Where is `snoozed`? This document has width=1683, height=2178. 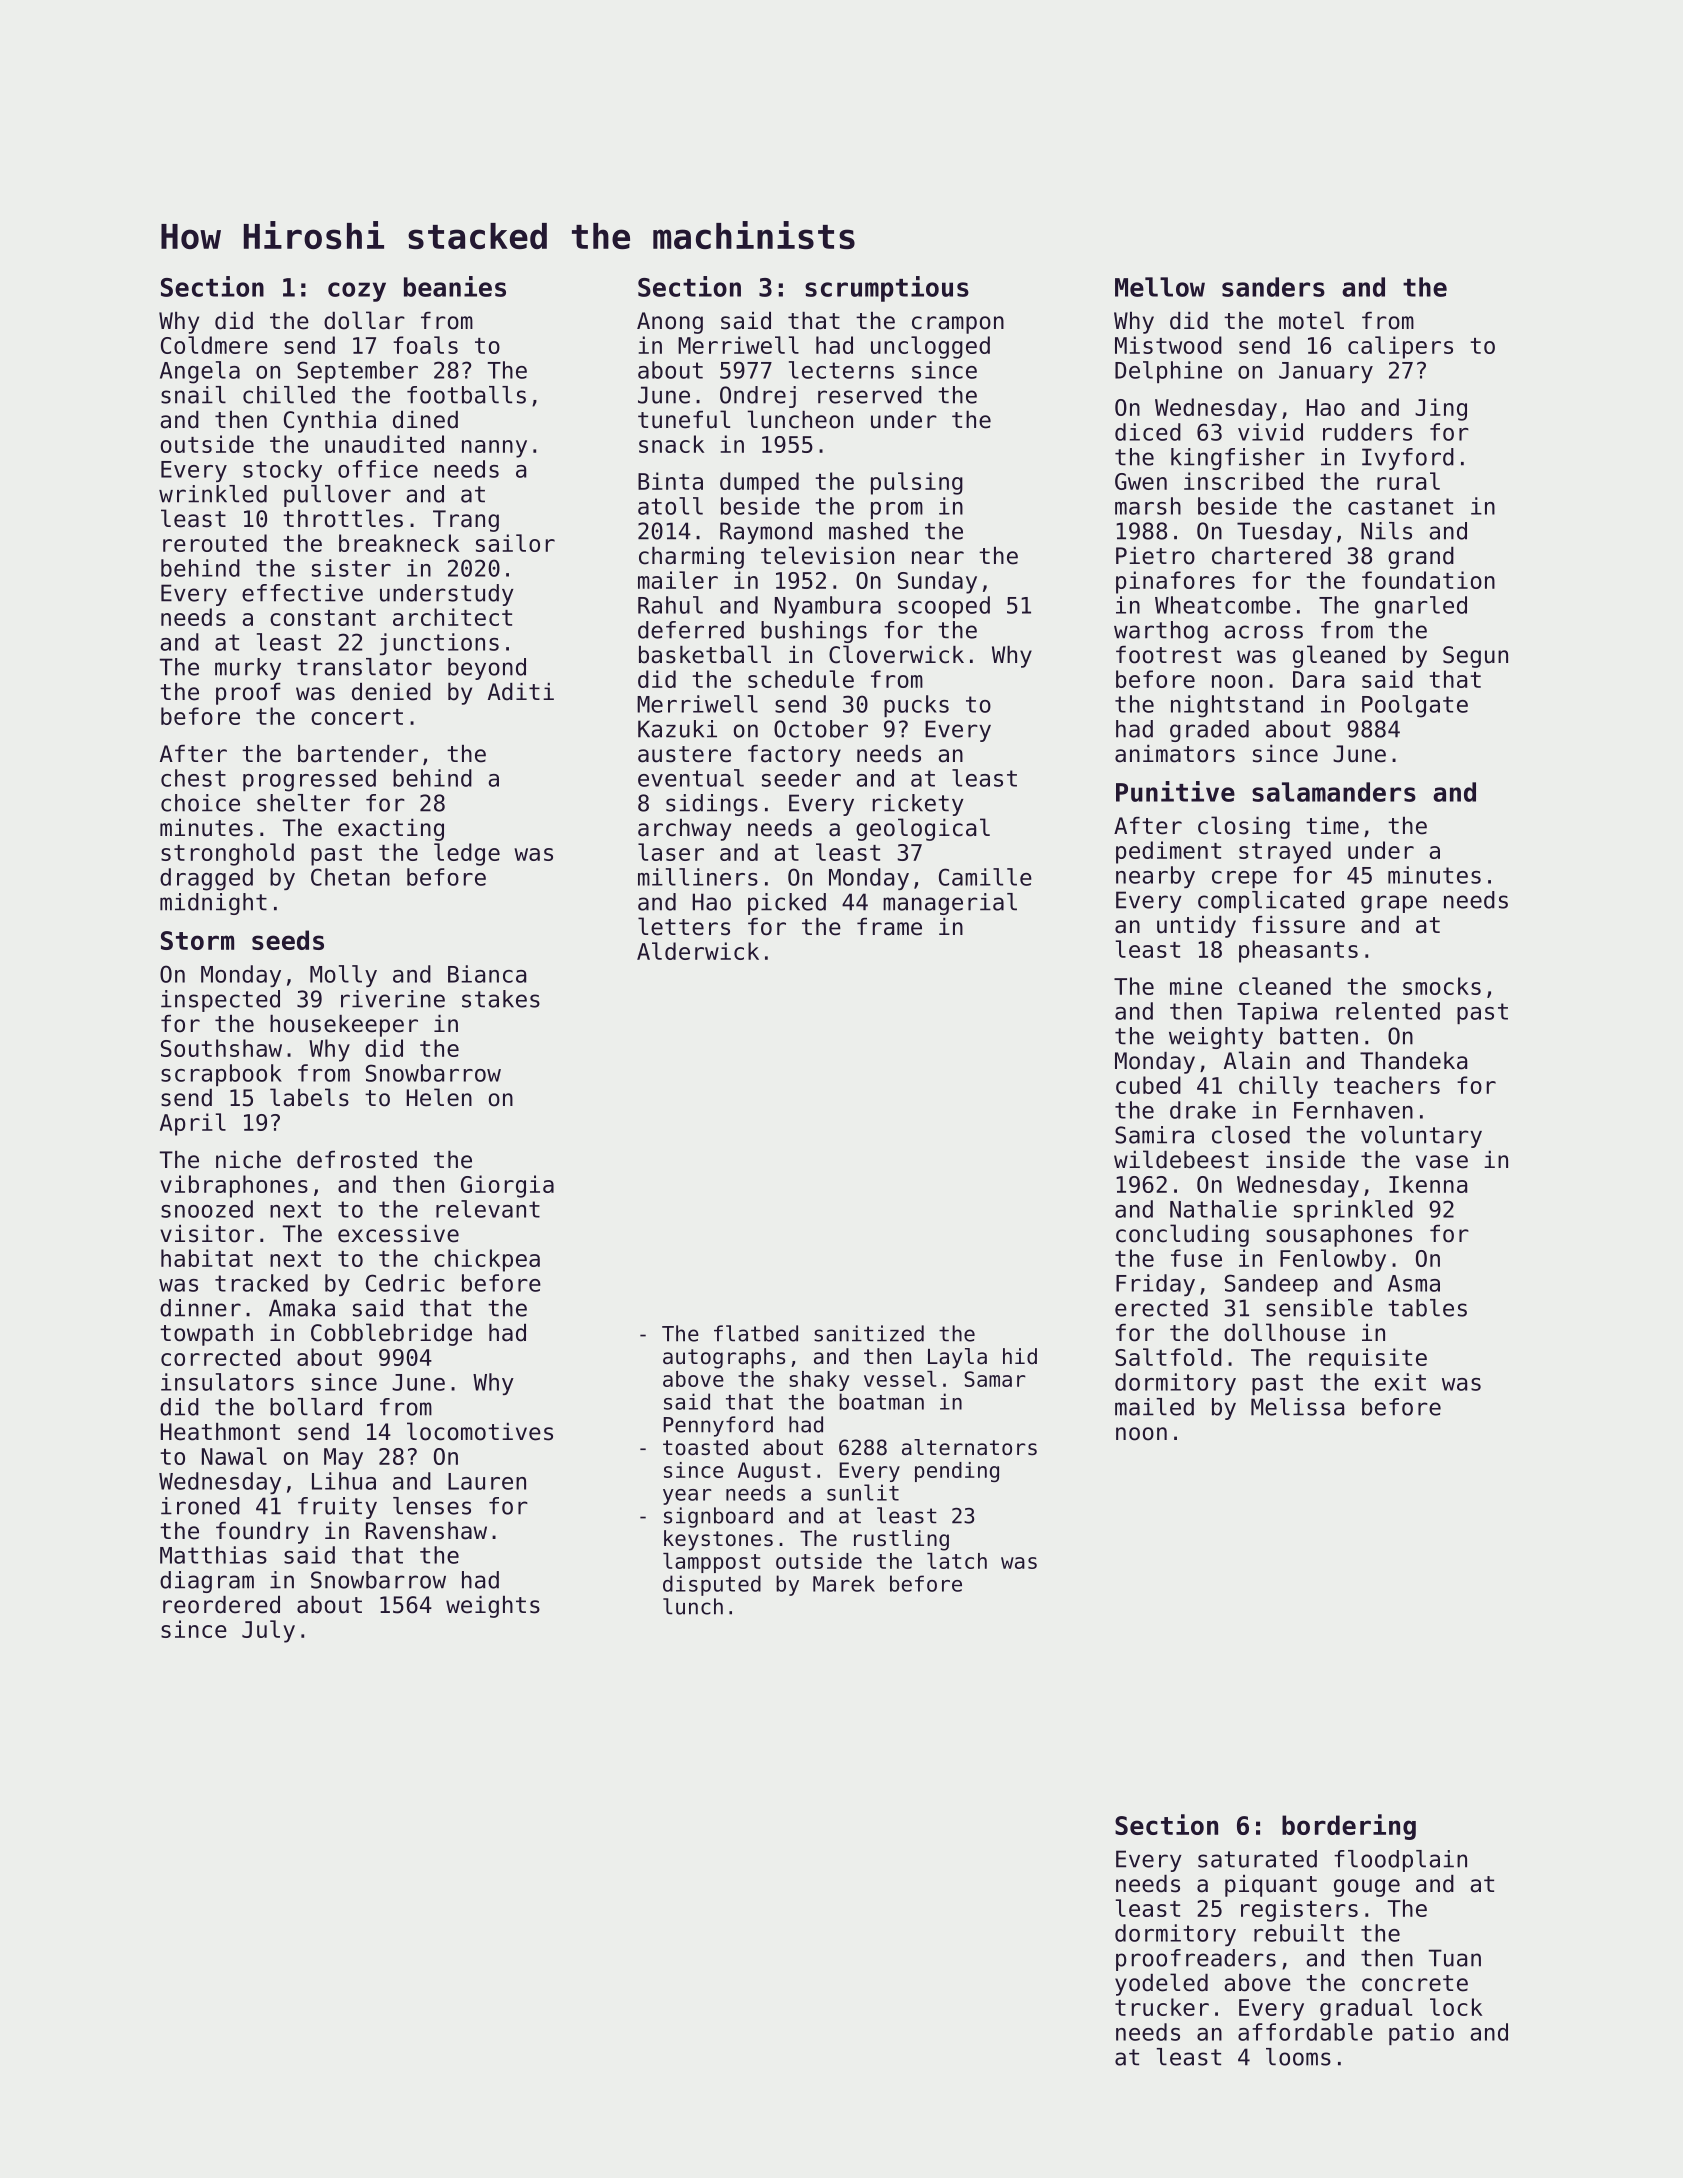
snoozed is located at coordinates (207, 1209).
